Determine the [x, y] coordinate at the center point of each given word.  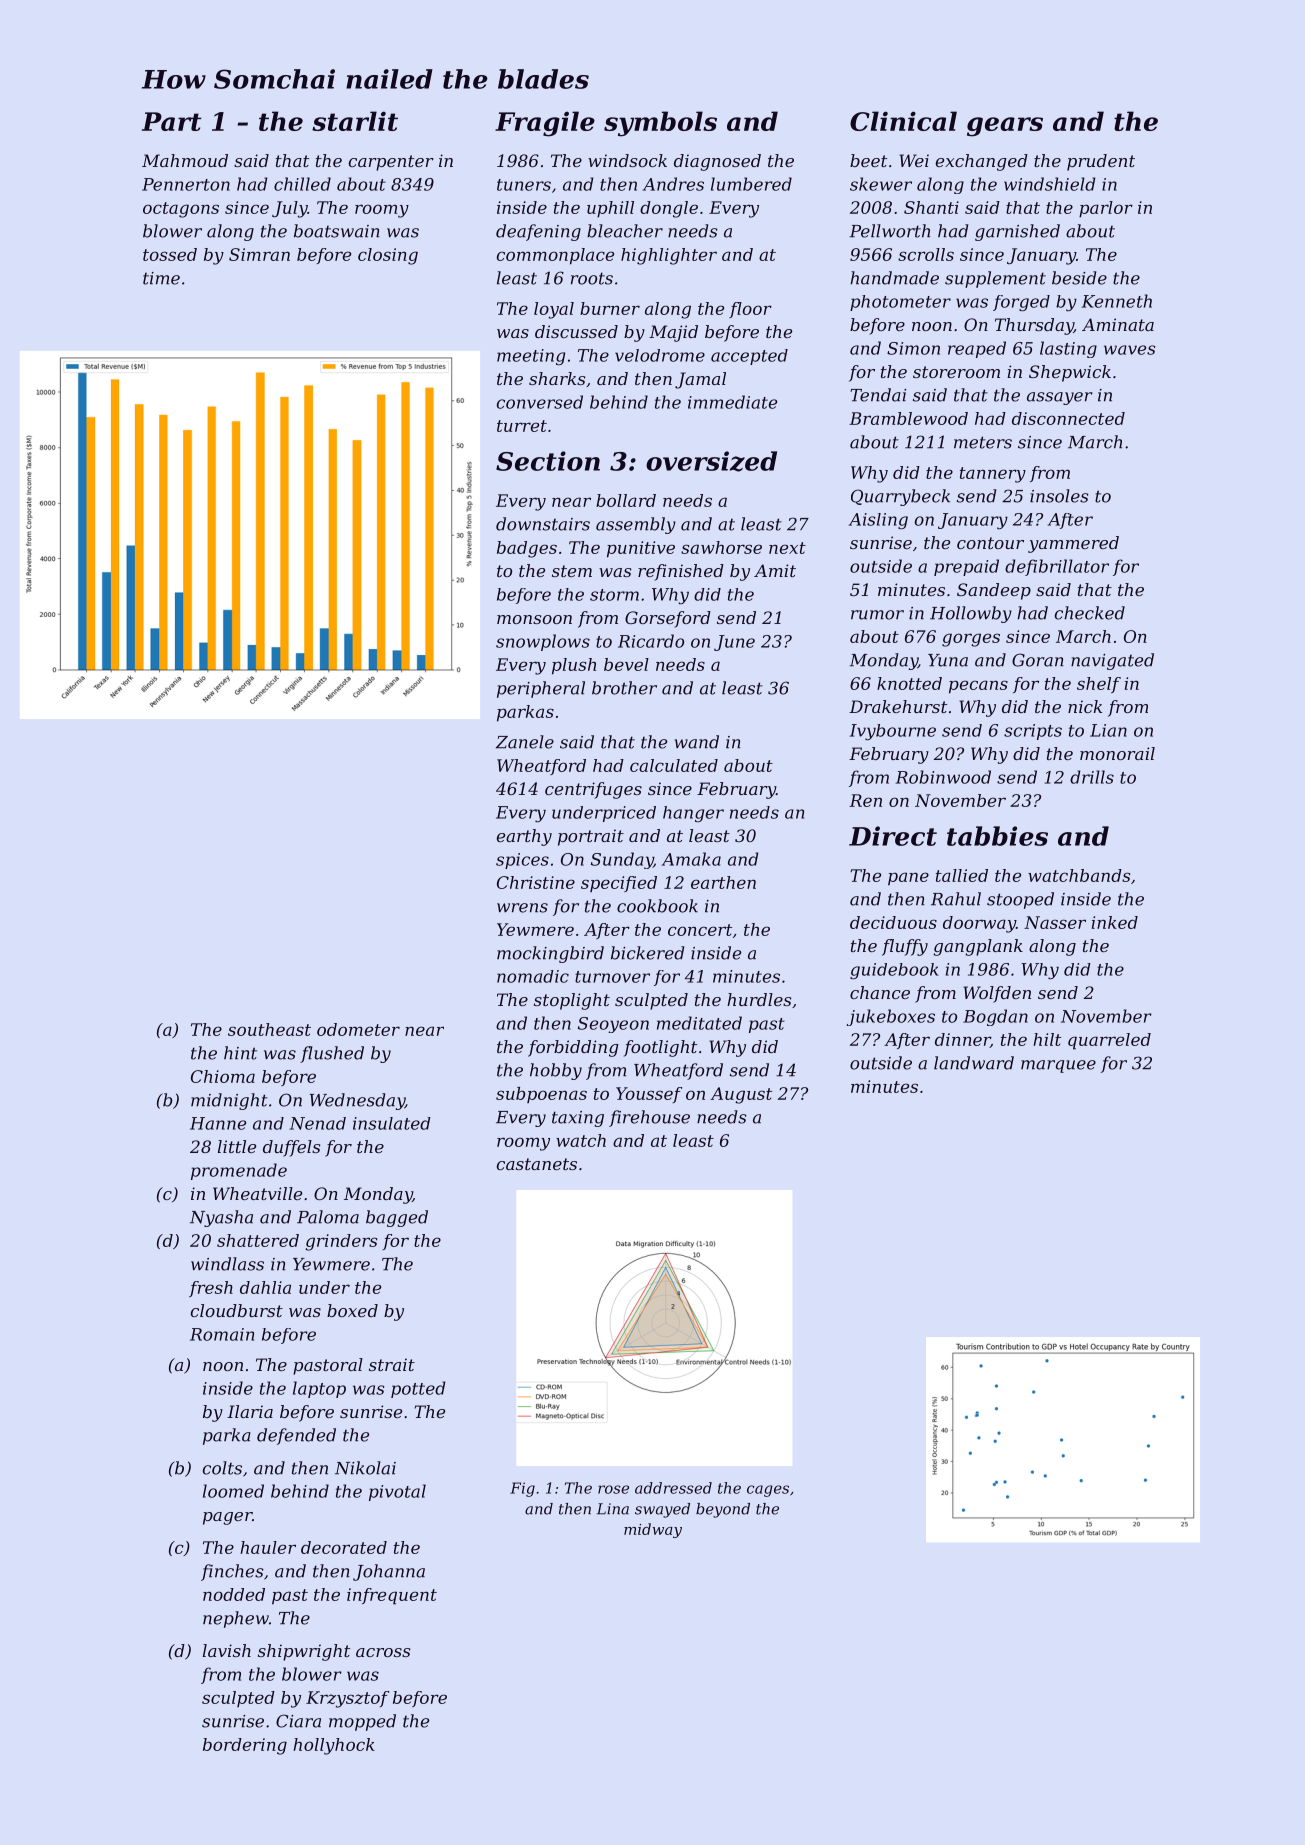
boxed [352, 1310]
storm [614, 595]
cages [768, 1491]
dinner [962, 1040]
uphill [610, 209]
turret [522, 426]
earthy [524, 837]
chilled [302, 184]
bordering [245, 1746]
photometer [900, 303]
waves [1130, 350]
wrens [522, 908]
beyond [723, 1510]
